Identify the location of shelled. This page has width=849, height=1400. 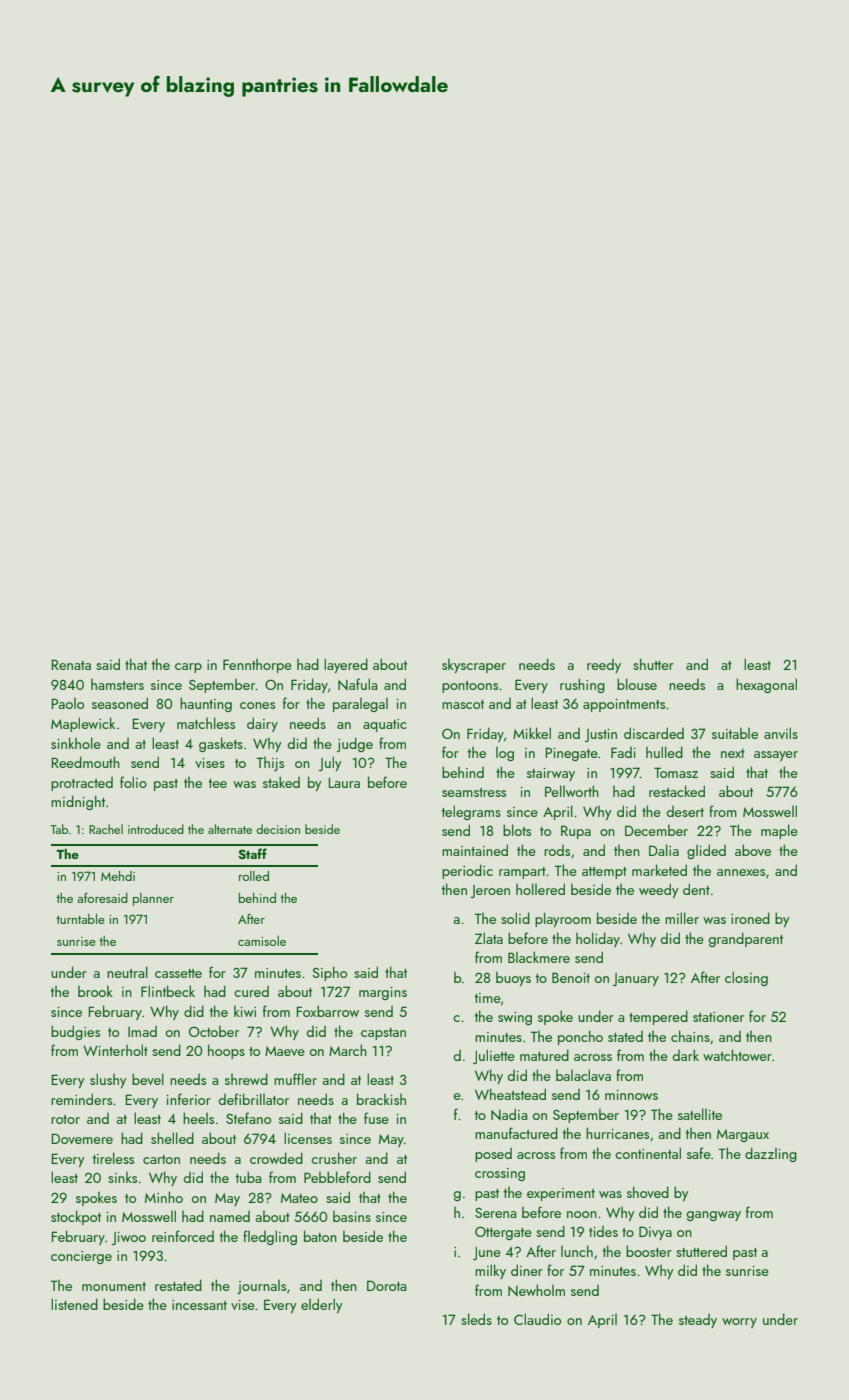
(172, 1138).
